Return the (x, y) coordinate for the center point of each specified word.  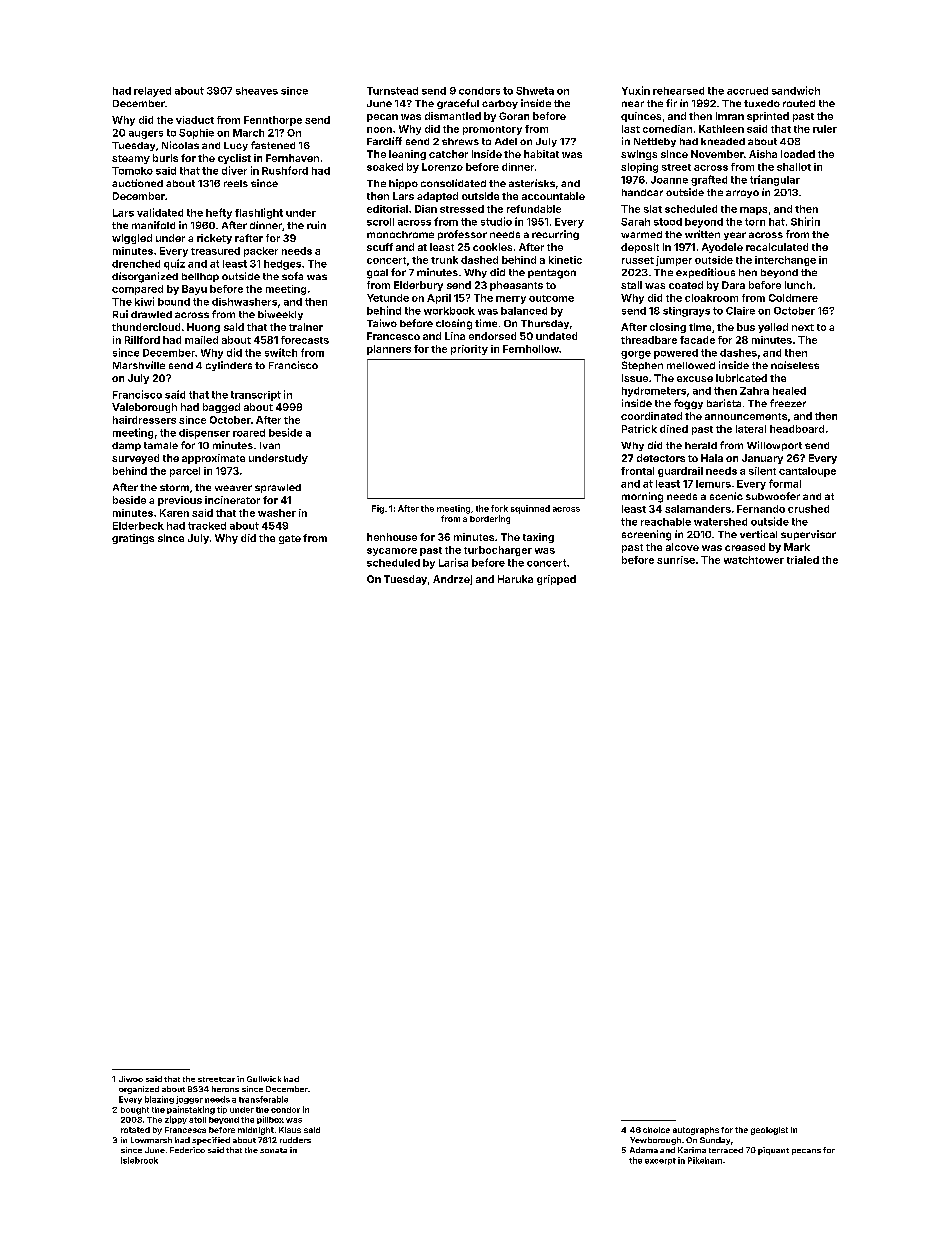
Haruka (515, 579)
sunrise (676, 560)
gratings (133, 539)
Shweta (535, 91)
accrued (747, 91)
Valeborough (144, 408)
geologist (769, 1131)
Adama (644, 1150)
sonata (273, 1150)
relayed (152, 92)
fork (499, 508)
